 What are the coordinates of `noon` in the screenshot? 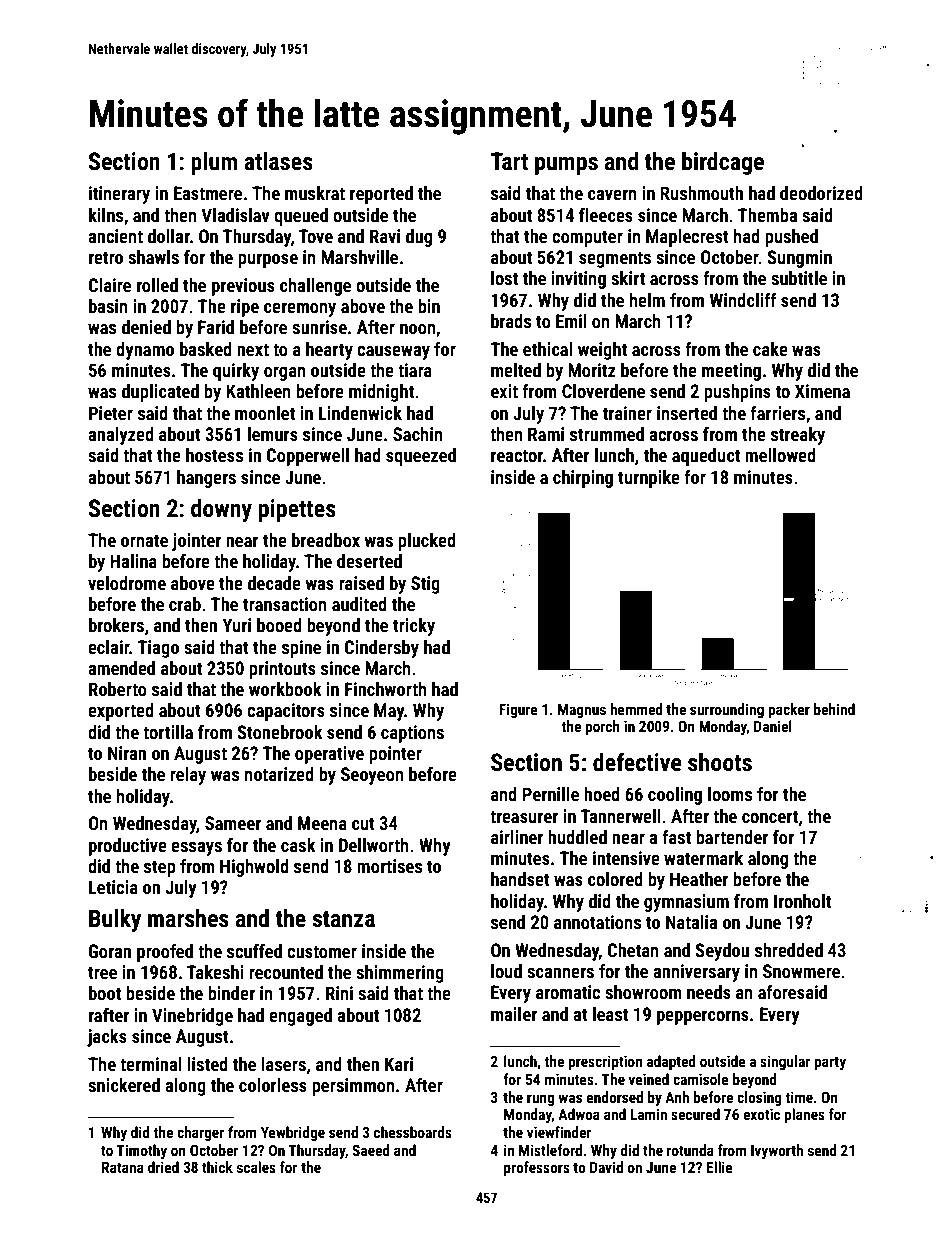 It's located at (418, 329).
